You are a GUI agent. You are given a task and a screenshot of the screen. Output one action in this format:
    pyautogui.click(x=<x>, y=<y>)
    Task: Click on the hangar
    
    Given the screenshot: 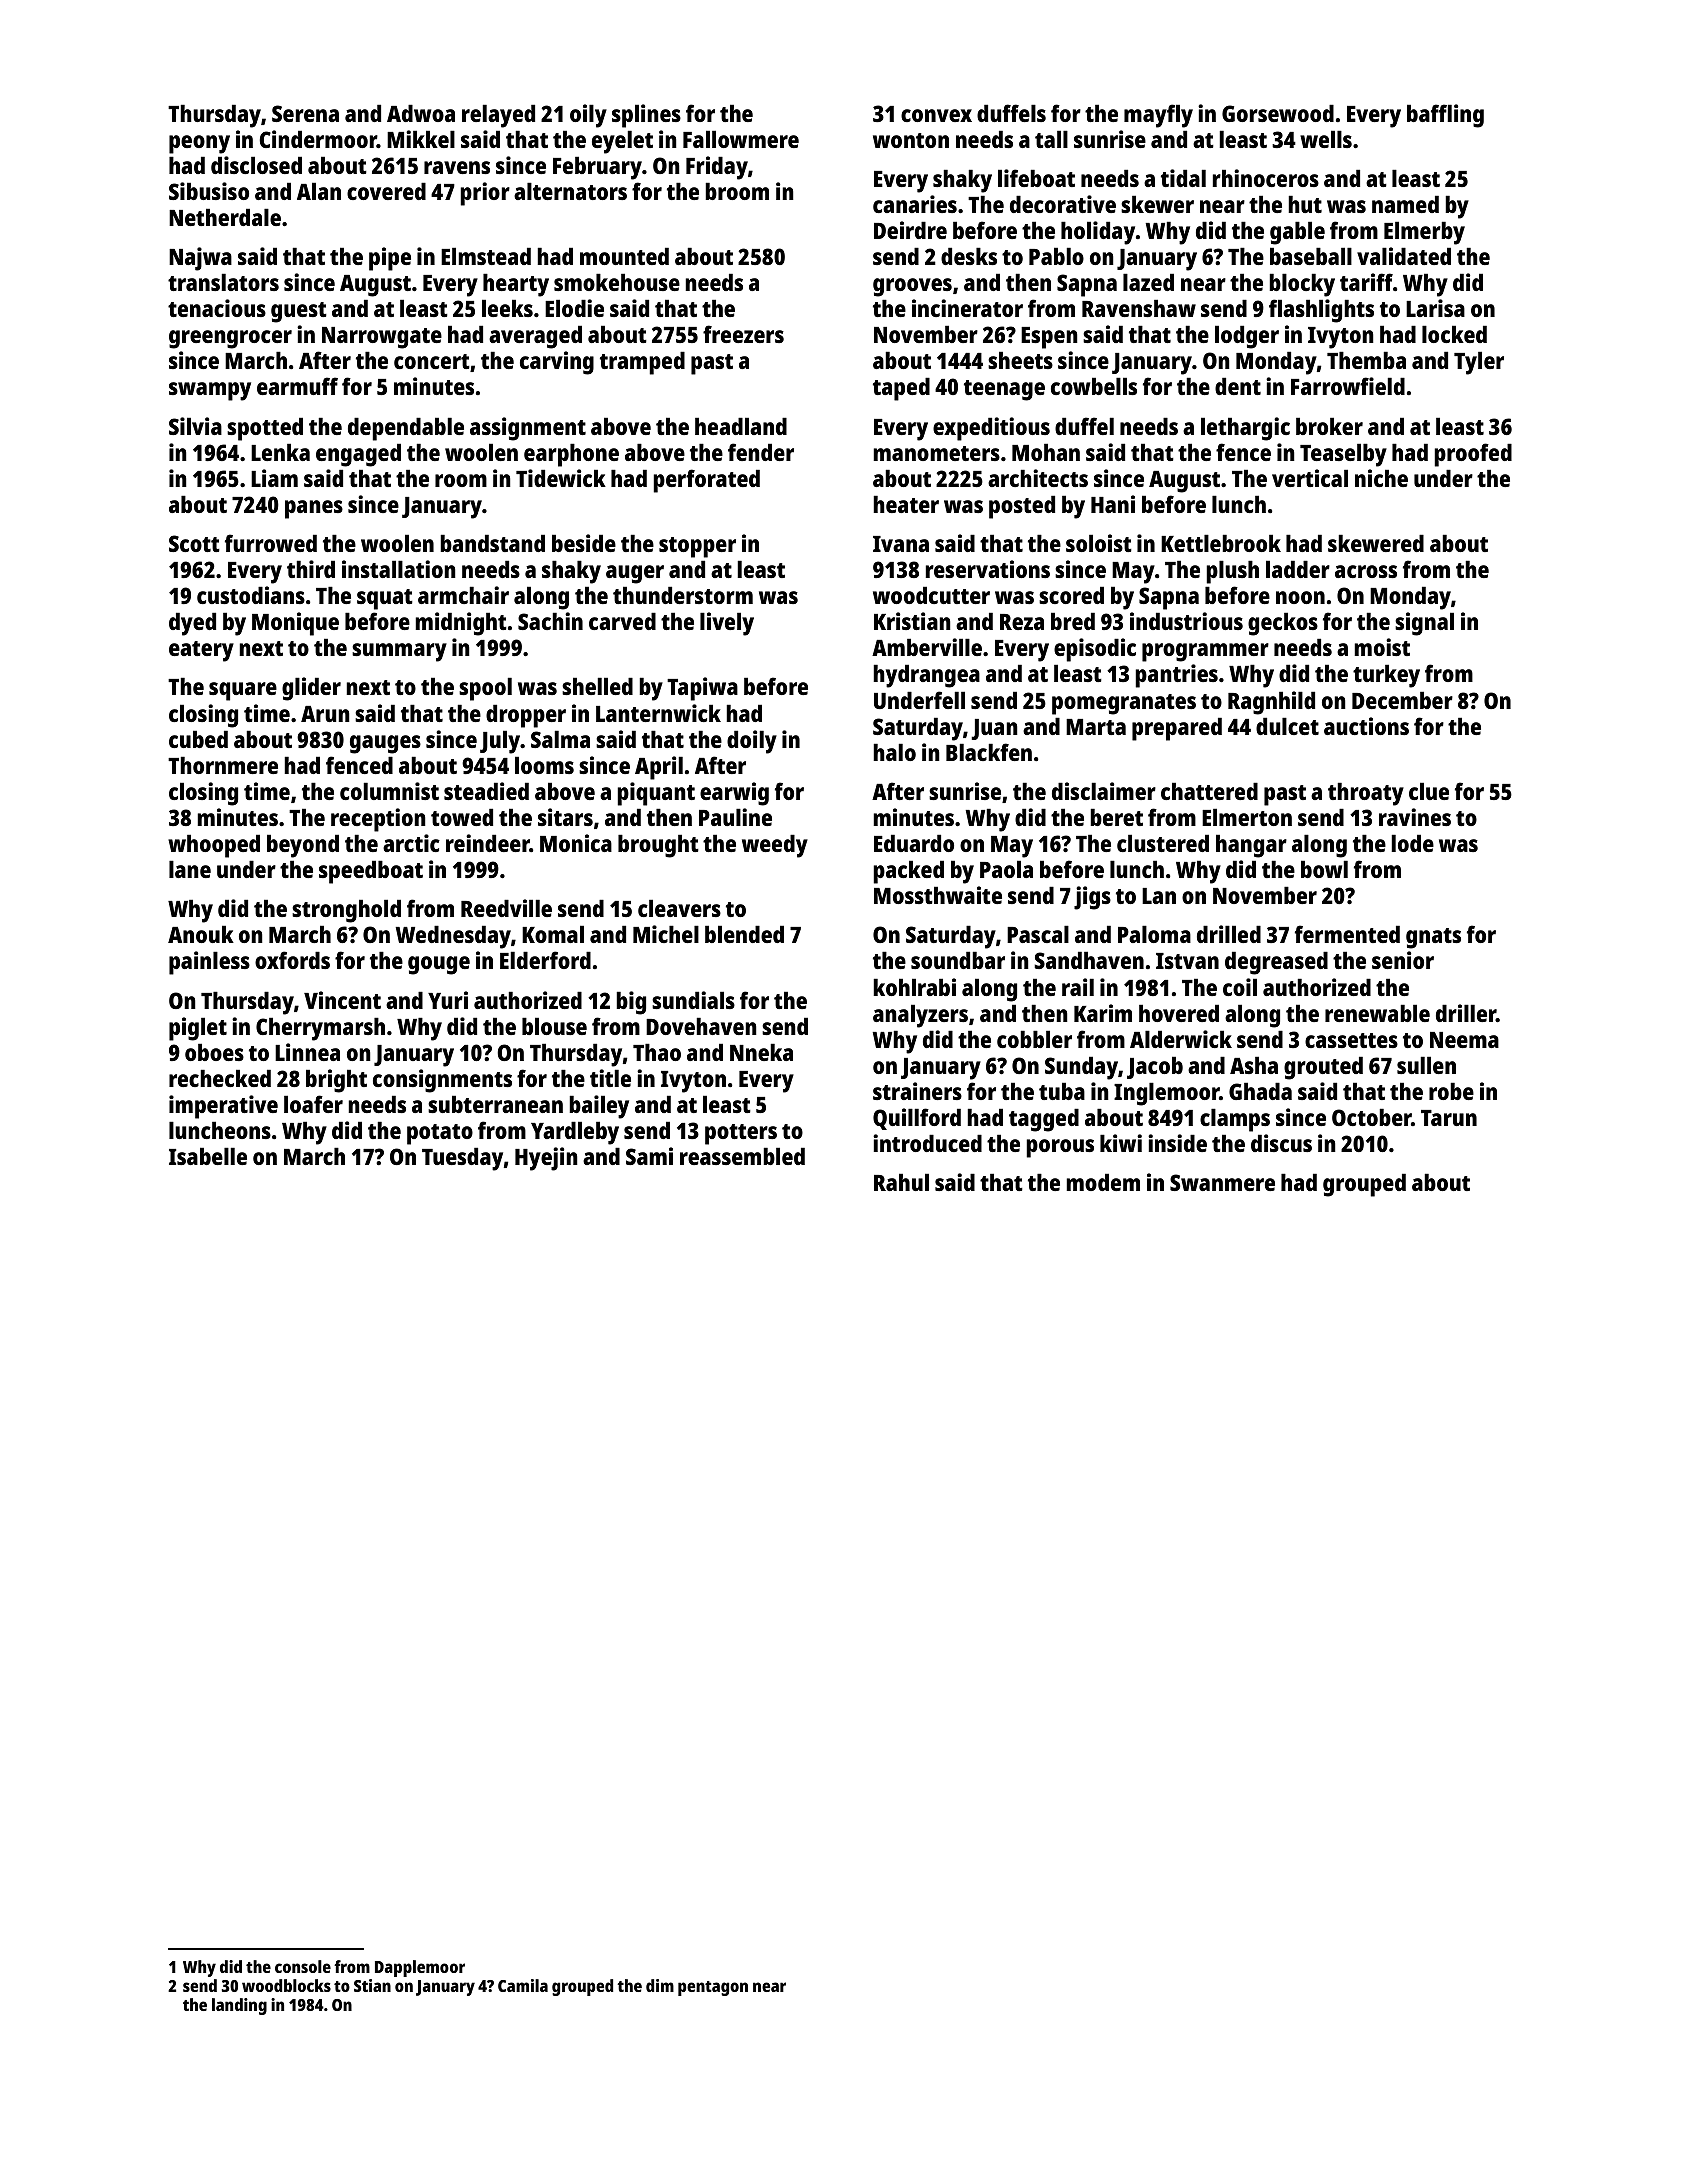 What is the action you would take?
    pyautogui.click(x=1251, y=846)
